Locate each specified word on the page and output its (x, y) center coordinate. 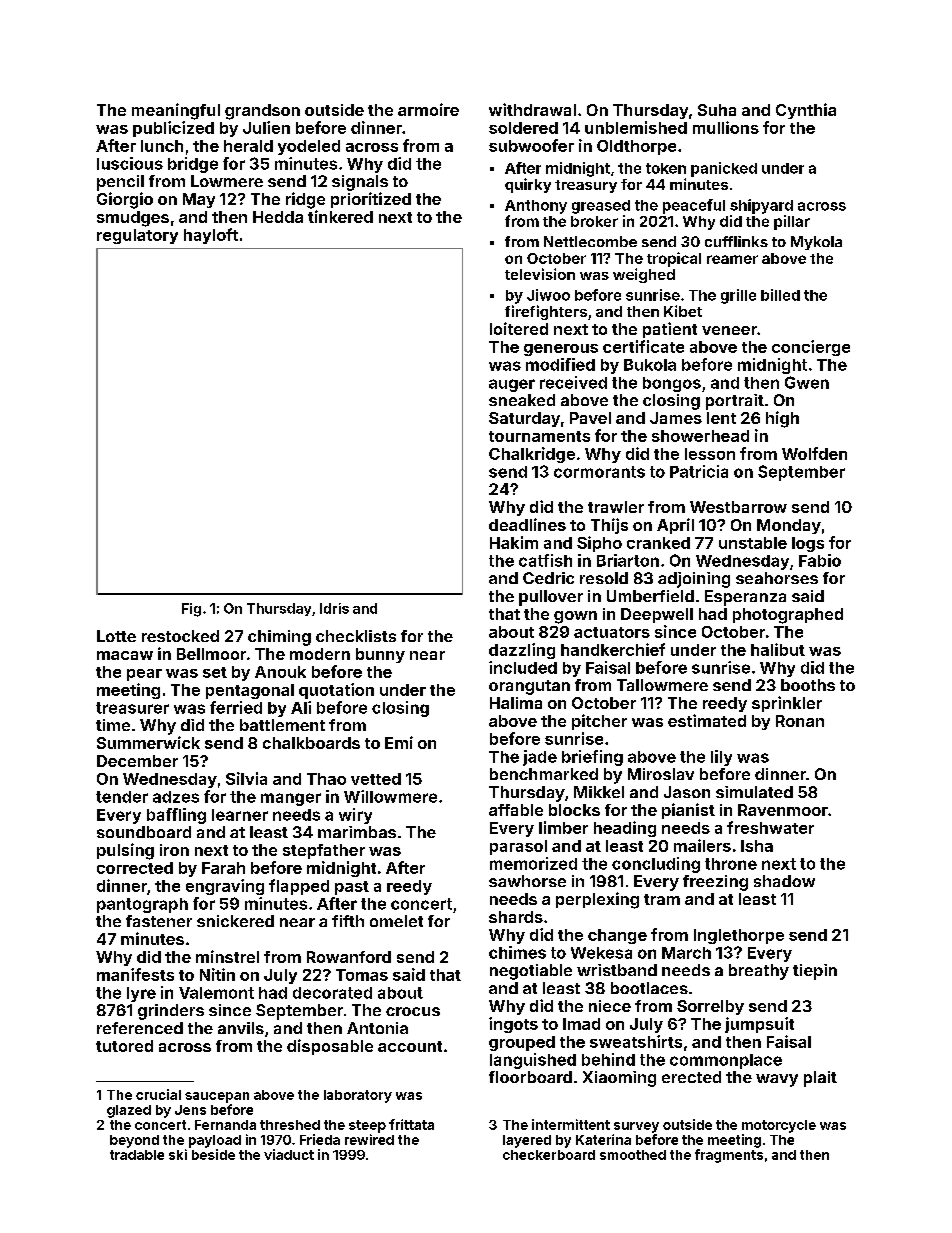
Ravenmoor (783, 810)
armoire (428, 109)
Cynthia (806, 111)
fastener (159, 921)
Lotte (116, 636)
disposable (330, 1047)
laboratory (358, 1096)
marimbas (357, 832)
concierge (811, 348)
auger (512, 385)
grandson (262, 112)
